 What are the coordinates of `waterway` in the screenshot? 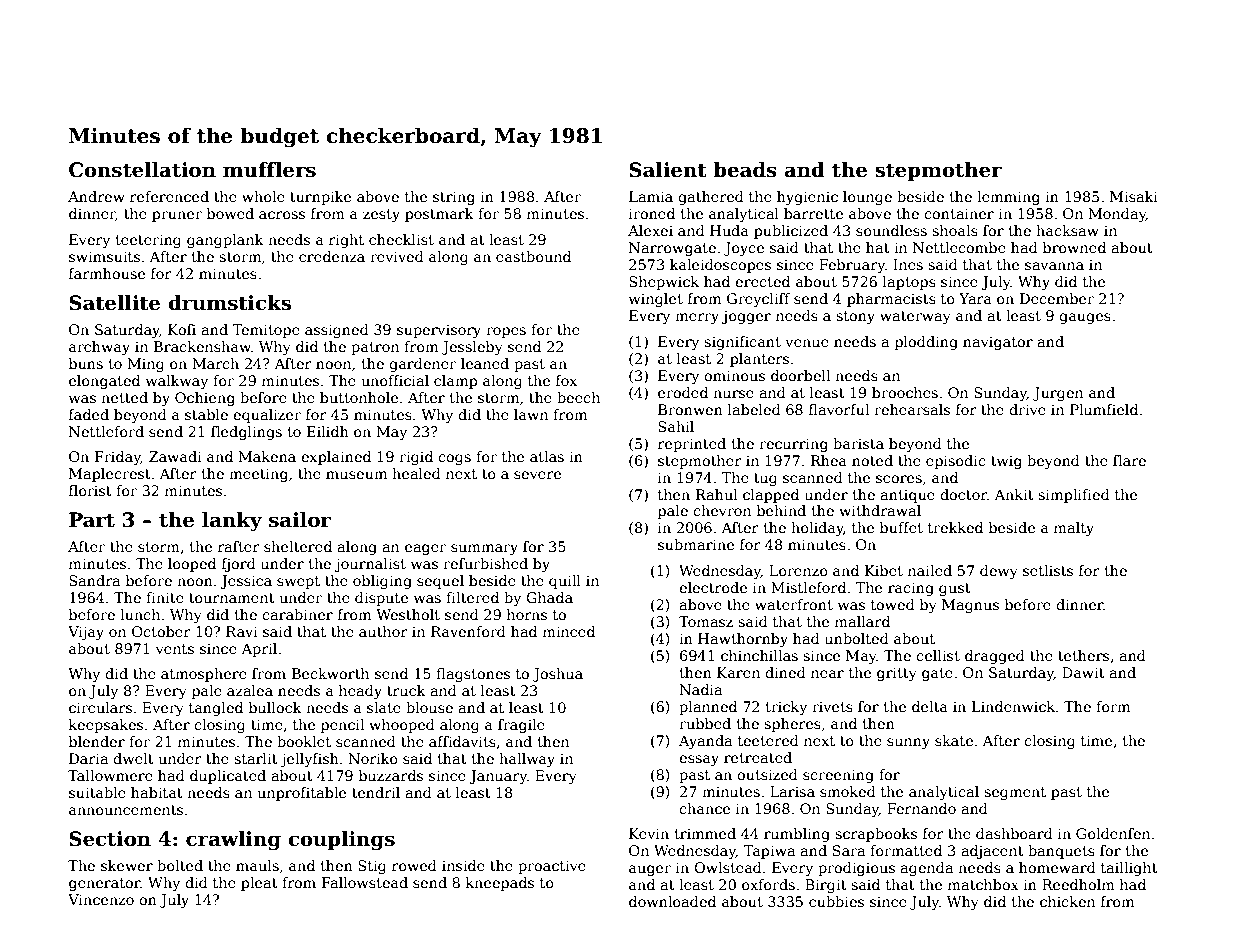 It's located at (915, 317).
